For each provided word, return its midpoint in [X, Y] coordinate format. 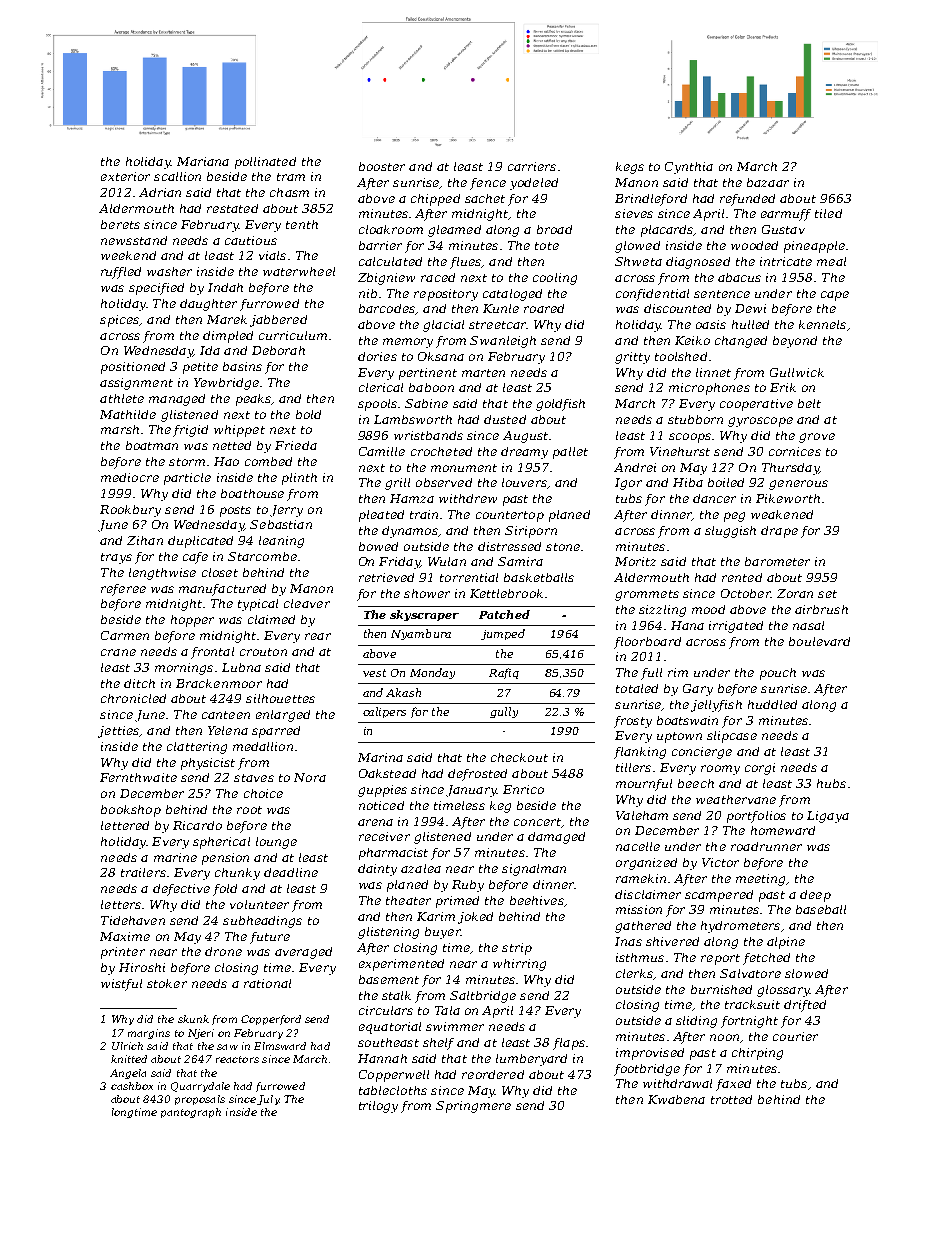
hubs [831, 783]
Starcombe [262, 556]
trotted [731, 1099]
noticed [381, 805]
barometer [777, 561]
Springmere [473, 1107]
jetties [118, 732]
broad [554, 229]
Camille [382, 451]
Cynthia [689, 168]
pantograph [191, 1113]
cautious [251, 240]
